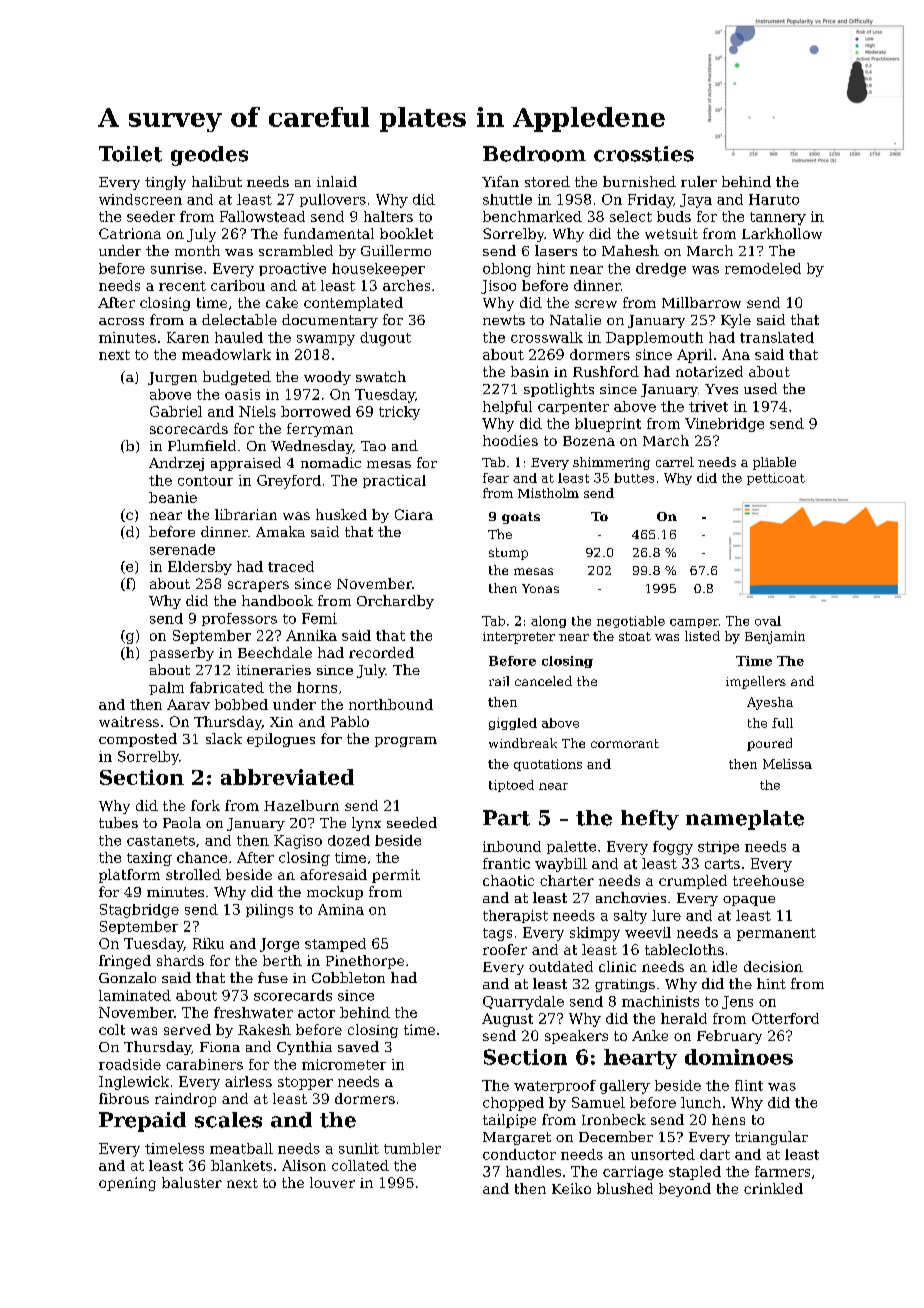 Image resolution: width=924 pixels, height=1308 pixels. Describe the element at coordinates (496, 478) in the image. I see `fear` at that location.
